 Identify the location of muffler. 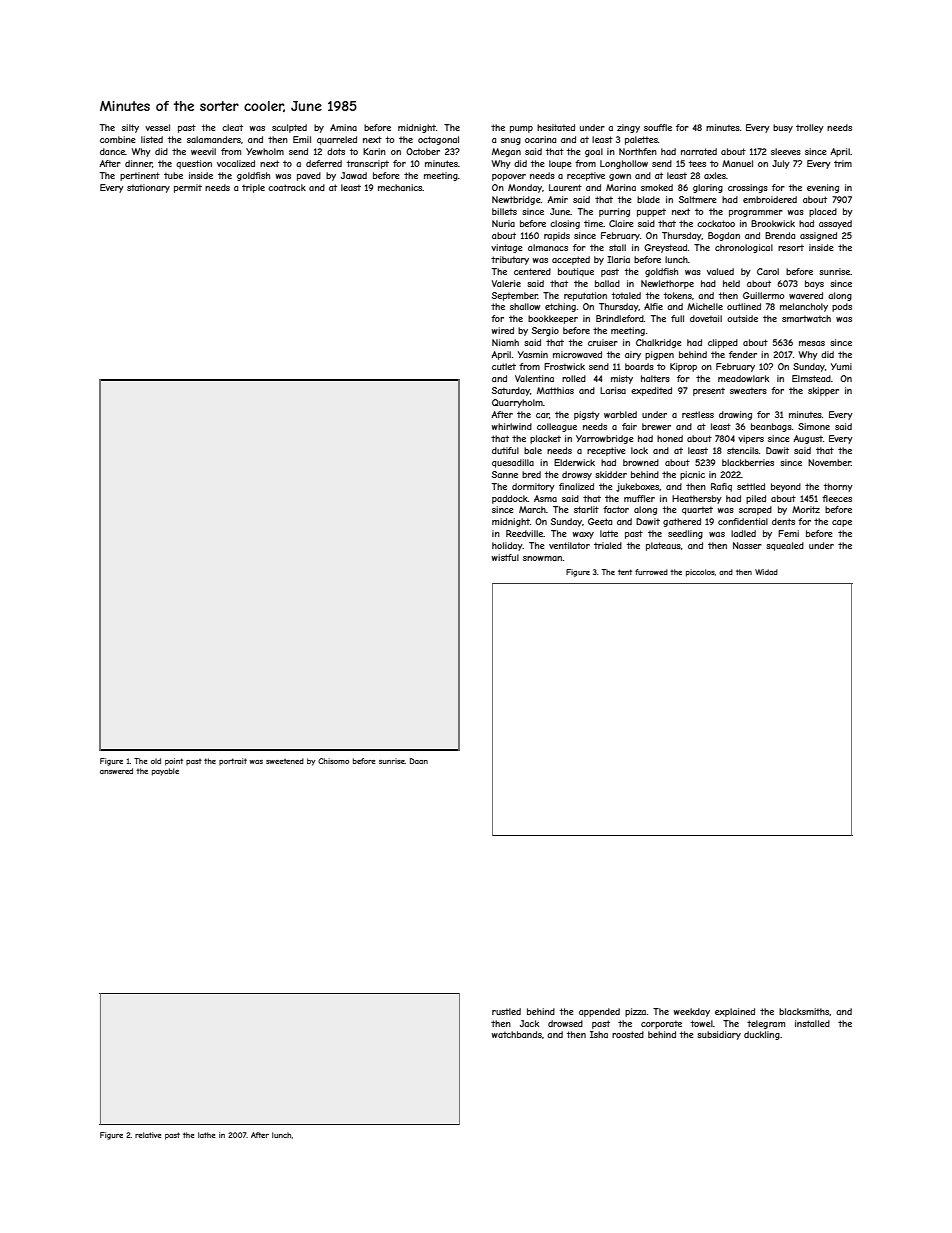
(639, 498).
